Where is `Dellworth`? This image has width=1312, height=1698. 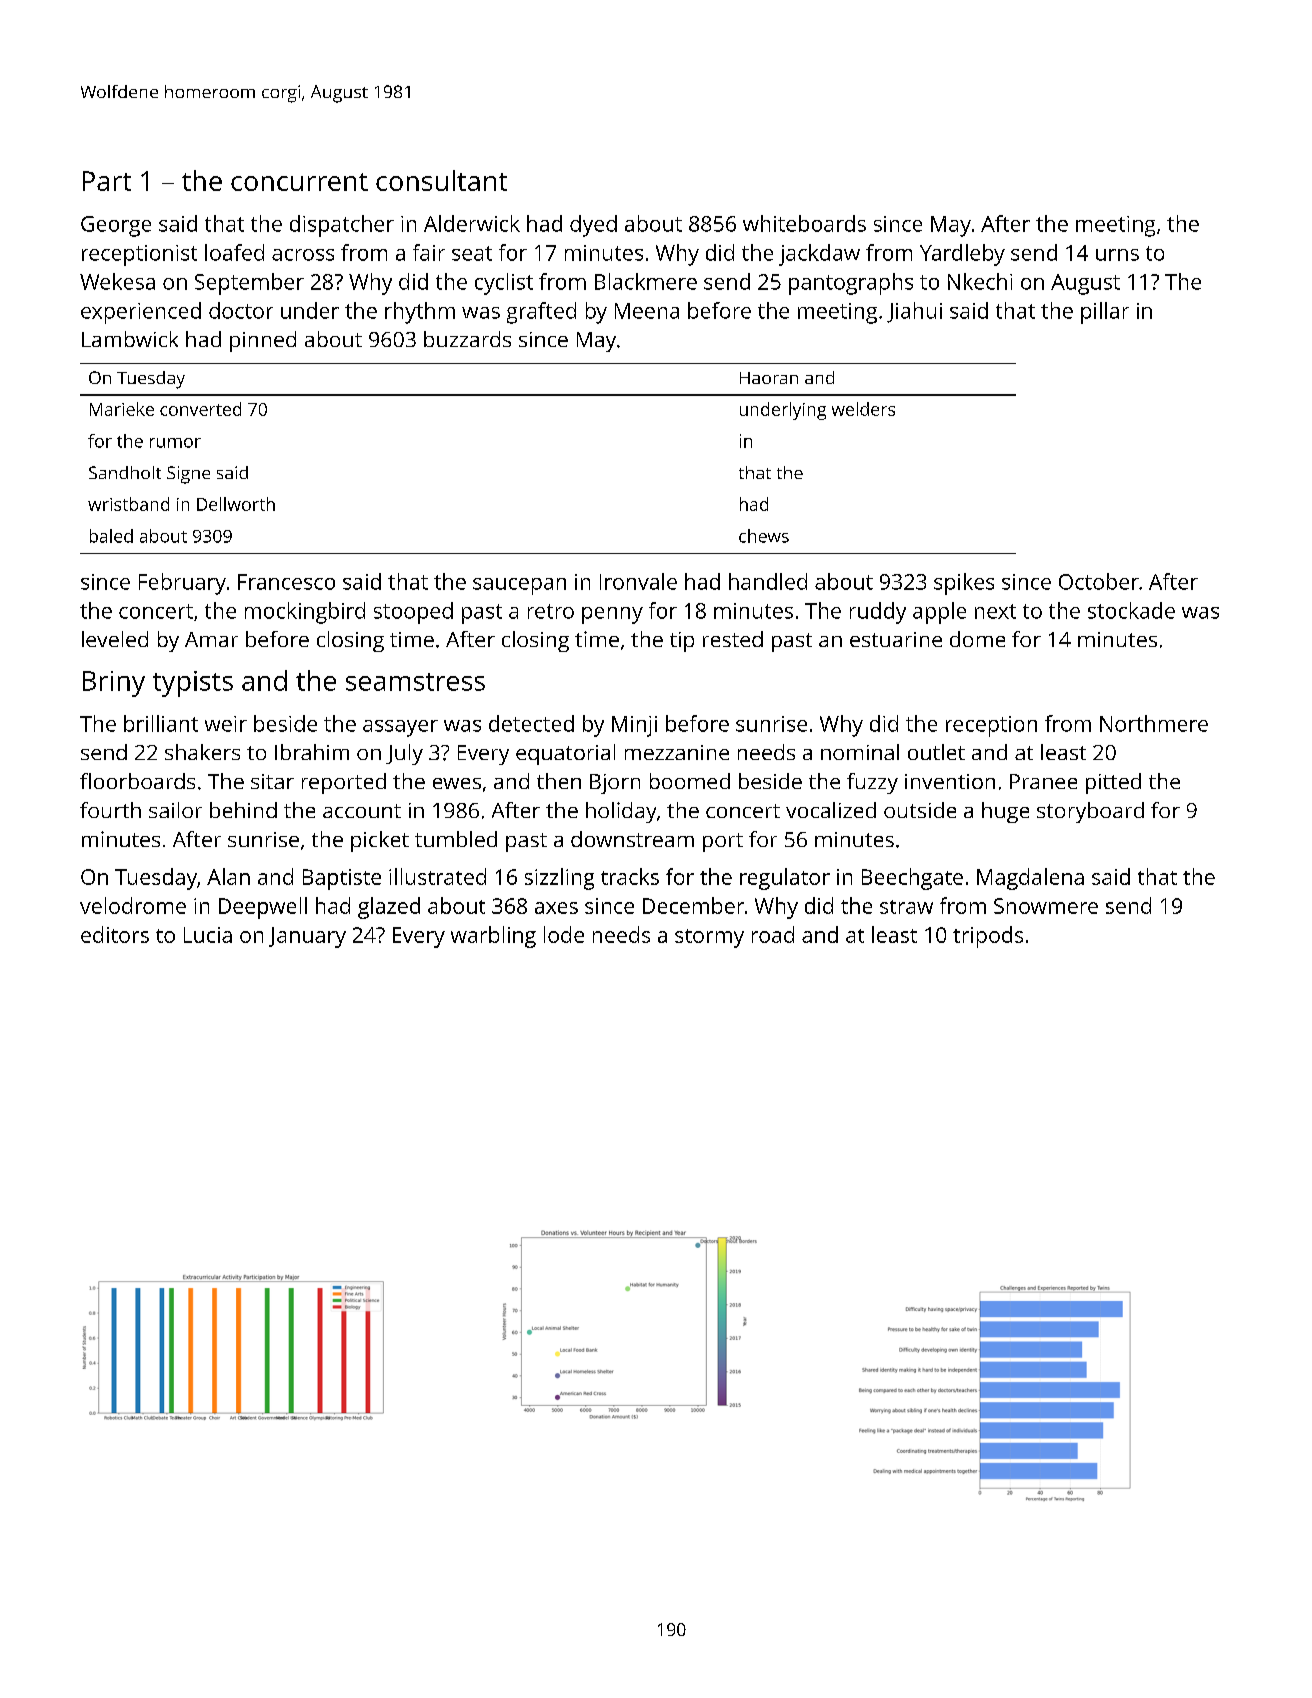
Dellworth is located at coordinates (236, 504).
